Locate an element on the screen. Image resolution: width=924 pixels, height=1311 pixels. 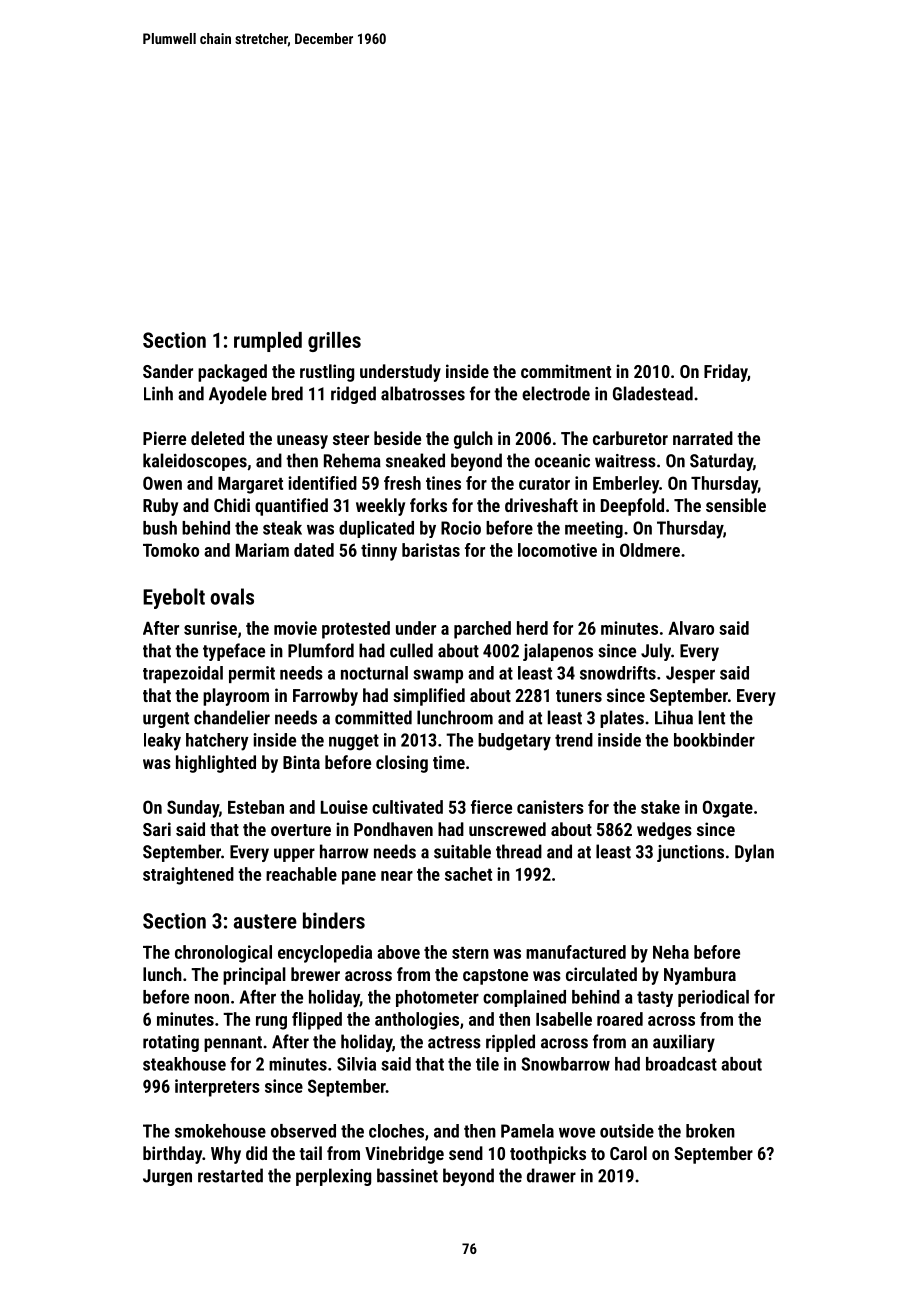
grilles is located at coordinates (334, 342).
